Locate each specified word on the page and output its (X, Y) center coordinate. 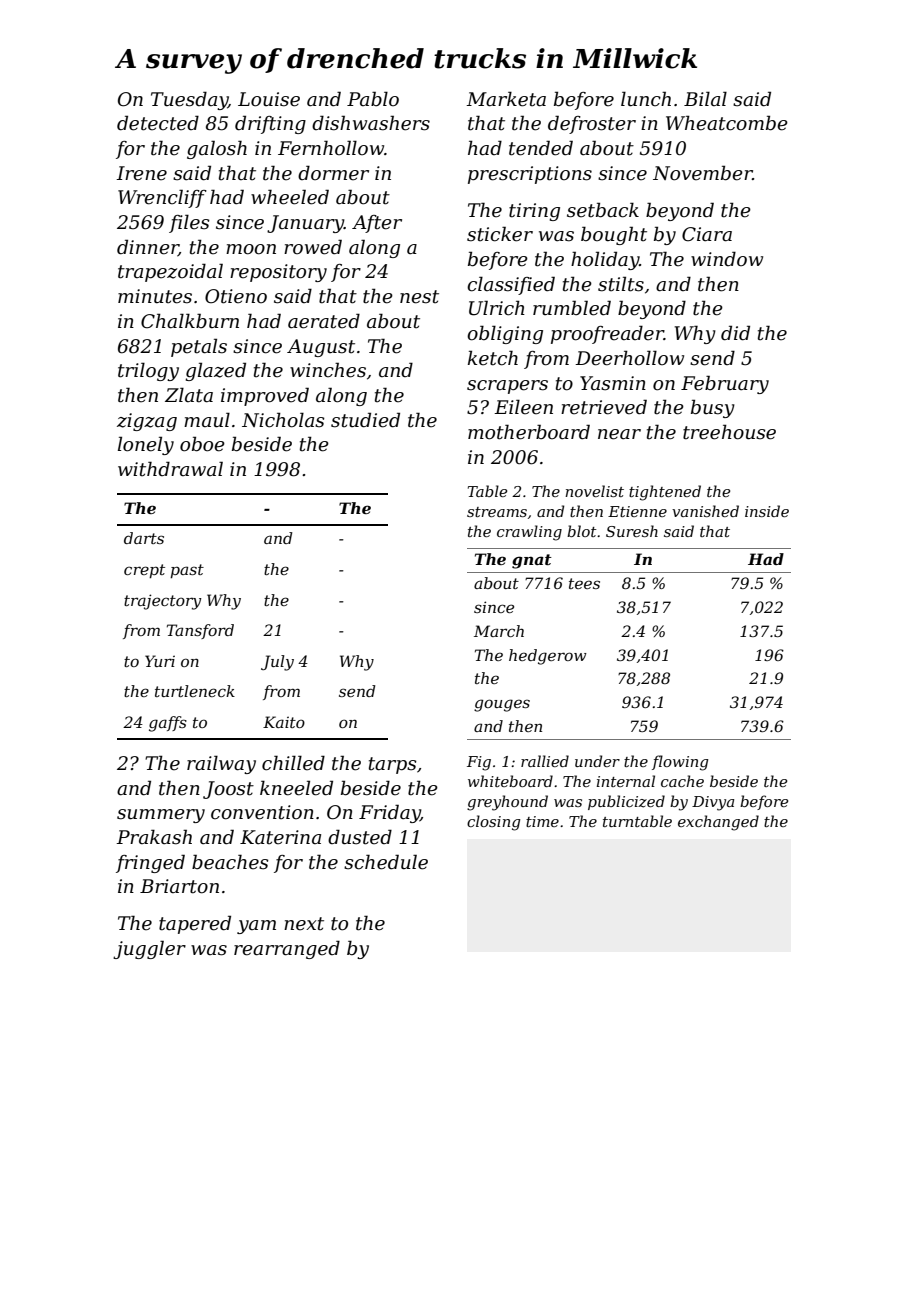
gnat (532, 561)
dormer (333, 173)
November (703, 173)
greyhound (507, 803)
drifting (270, 124)
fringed (150, 863)
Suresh (632, 531)
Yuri (160, 661)
